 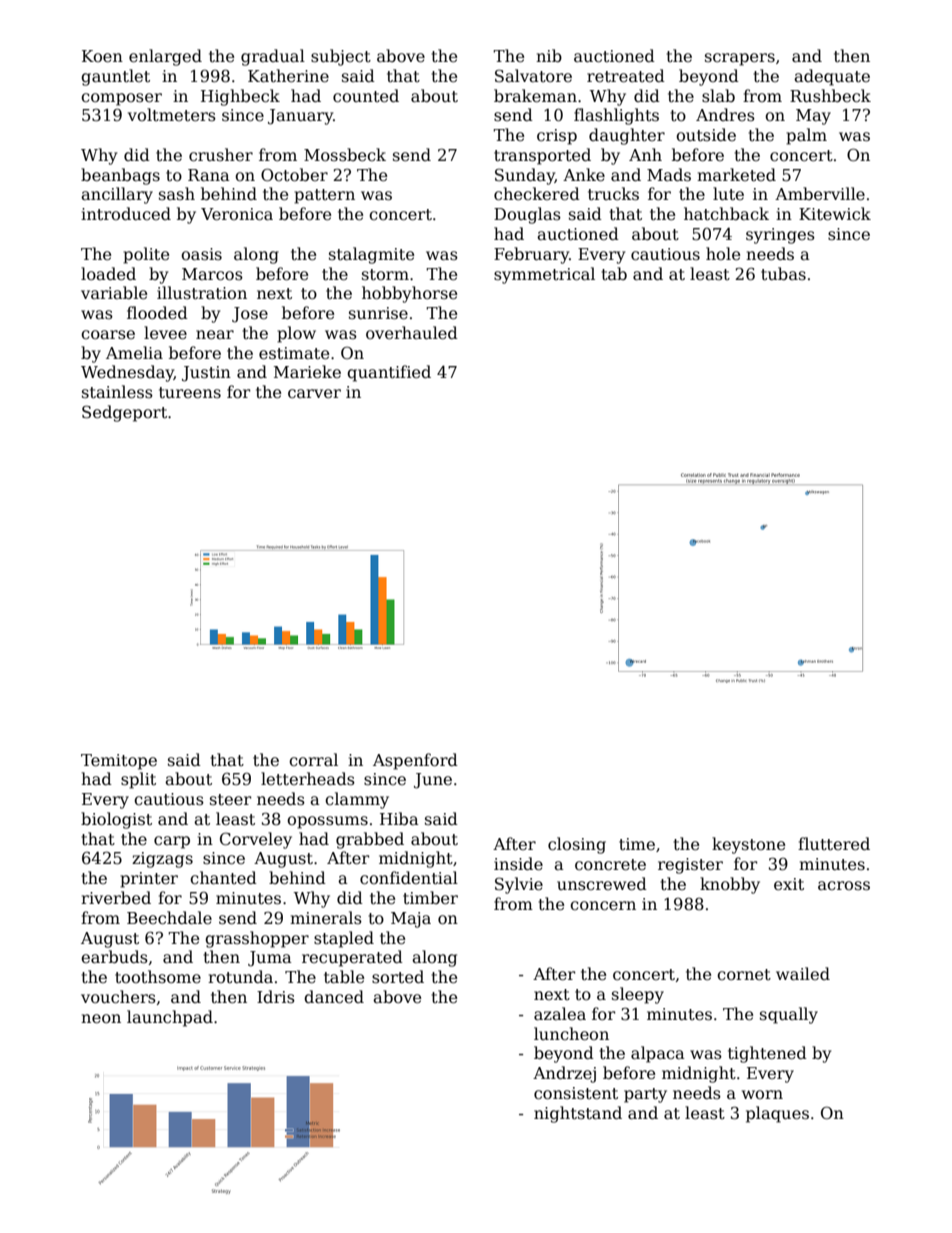 What do you see at coordinates (334, 997) in the screenshot?
I see `danced` at bounding box center [334, 997].
